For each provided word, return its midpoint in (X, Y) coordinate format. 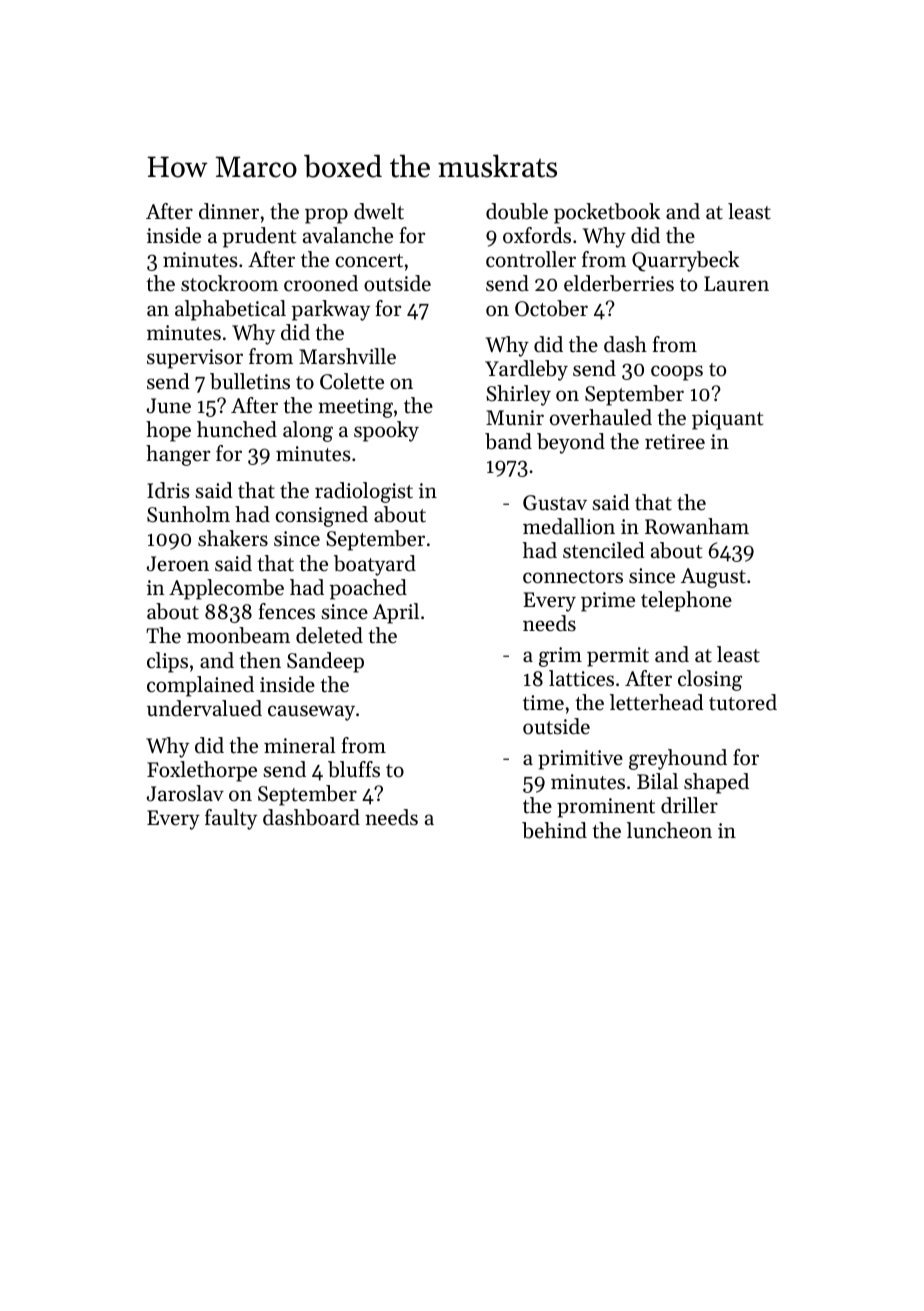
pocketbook (607, 213)
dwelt (379, 211)
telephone (686, 601)
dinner (229, 211)
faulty (231, 819)
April (396, 613)
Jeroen (178, 564)
